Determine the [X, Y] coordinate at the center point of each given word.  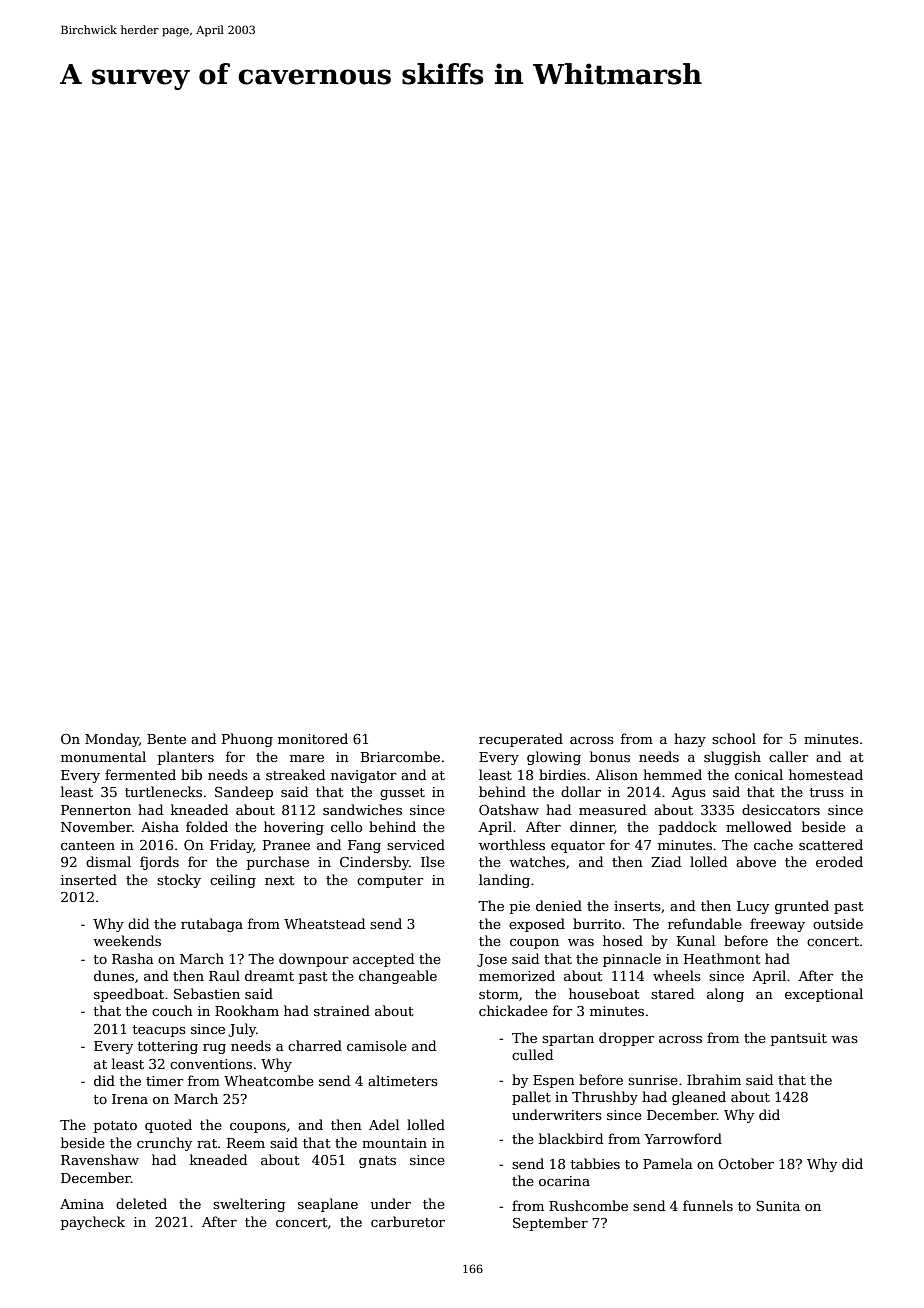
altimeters [403, 1080]
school [734, 738]
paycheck [93, 1223]
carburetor [408, 1221]
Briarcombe [400, 756]
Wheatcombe [269, 1080]
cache [773, 844]
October [746, 1163]
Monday [112, 740]
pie [520, 907]
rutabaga [212, 925]
